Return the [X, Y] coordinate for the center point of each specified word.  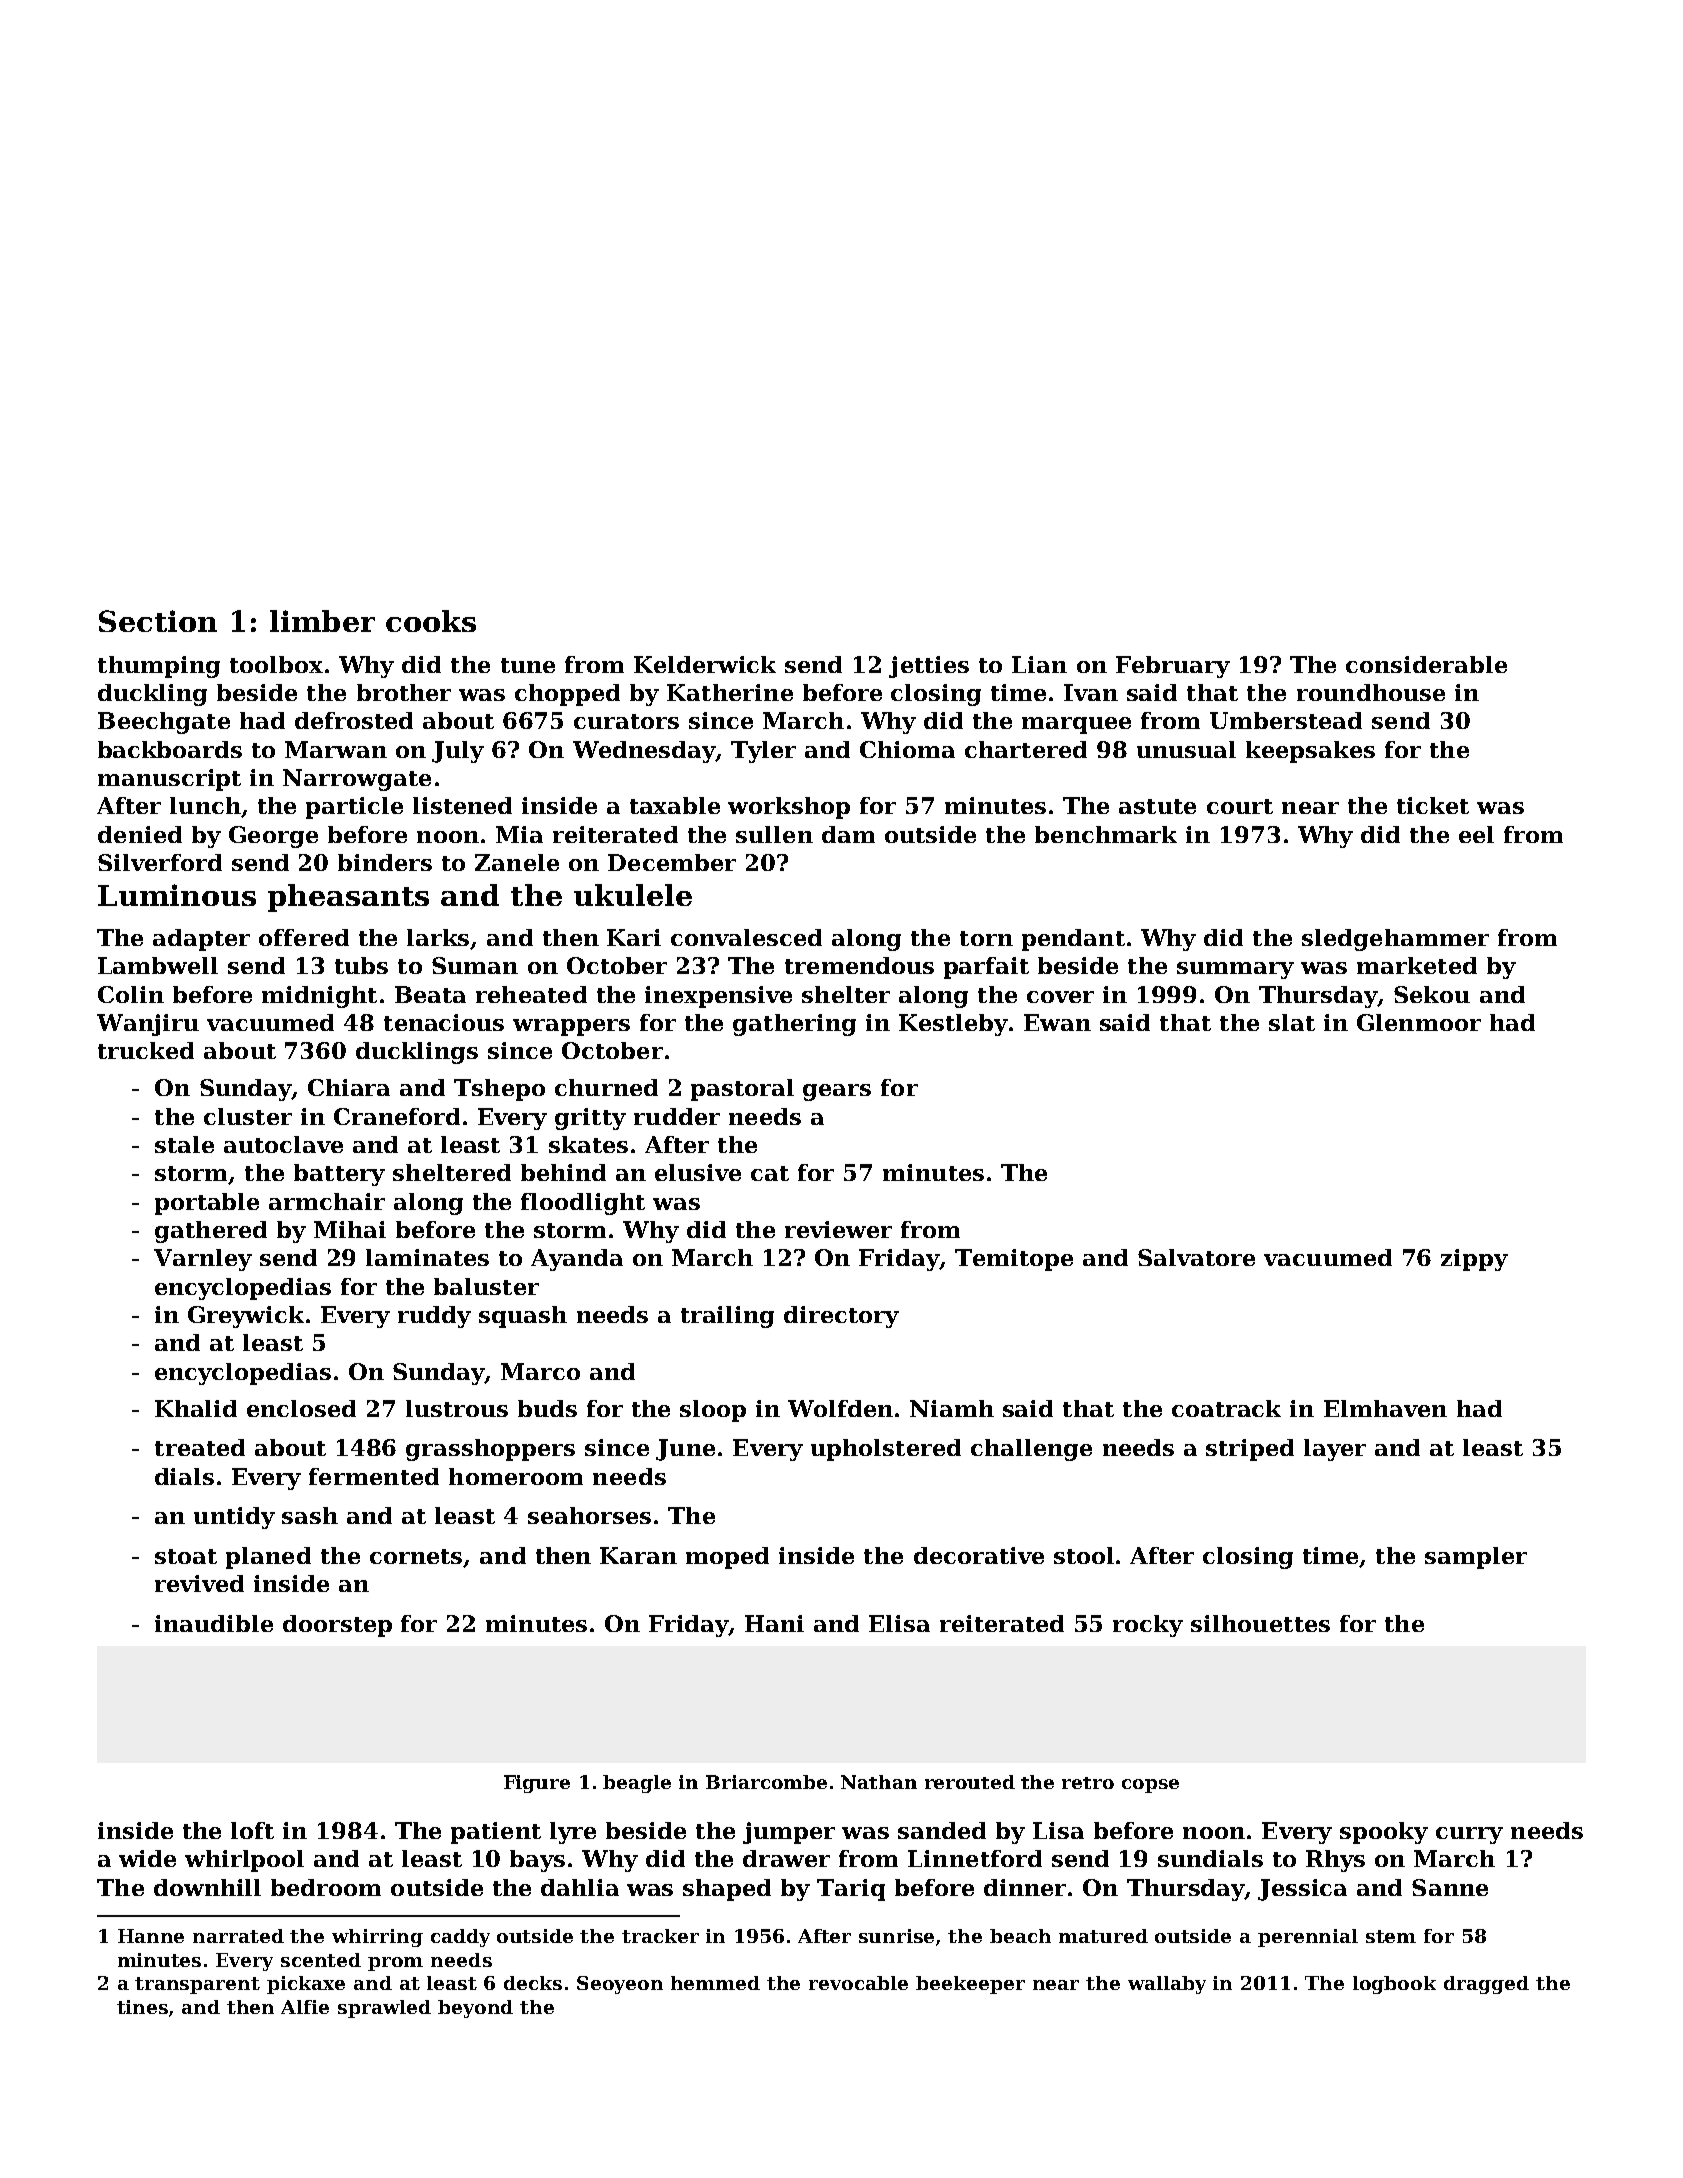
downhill [207, 1887]
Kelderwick [705, 664]
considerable [1426, 664]
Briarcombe [766, 1782]
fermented [374, 1476]
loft [252, 1830]
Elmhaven [1385, 1408]
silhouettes [1260, 1623]
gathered [211, 1232]
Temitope [1014, 1260]
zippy [1474, 1260]
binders [385, 862]
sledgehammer [1395, 940]
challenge [1031, 1450]
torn [986, 938]
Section [158, 621]
